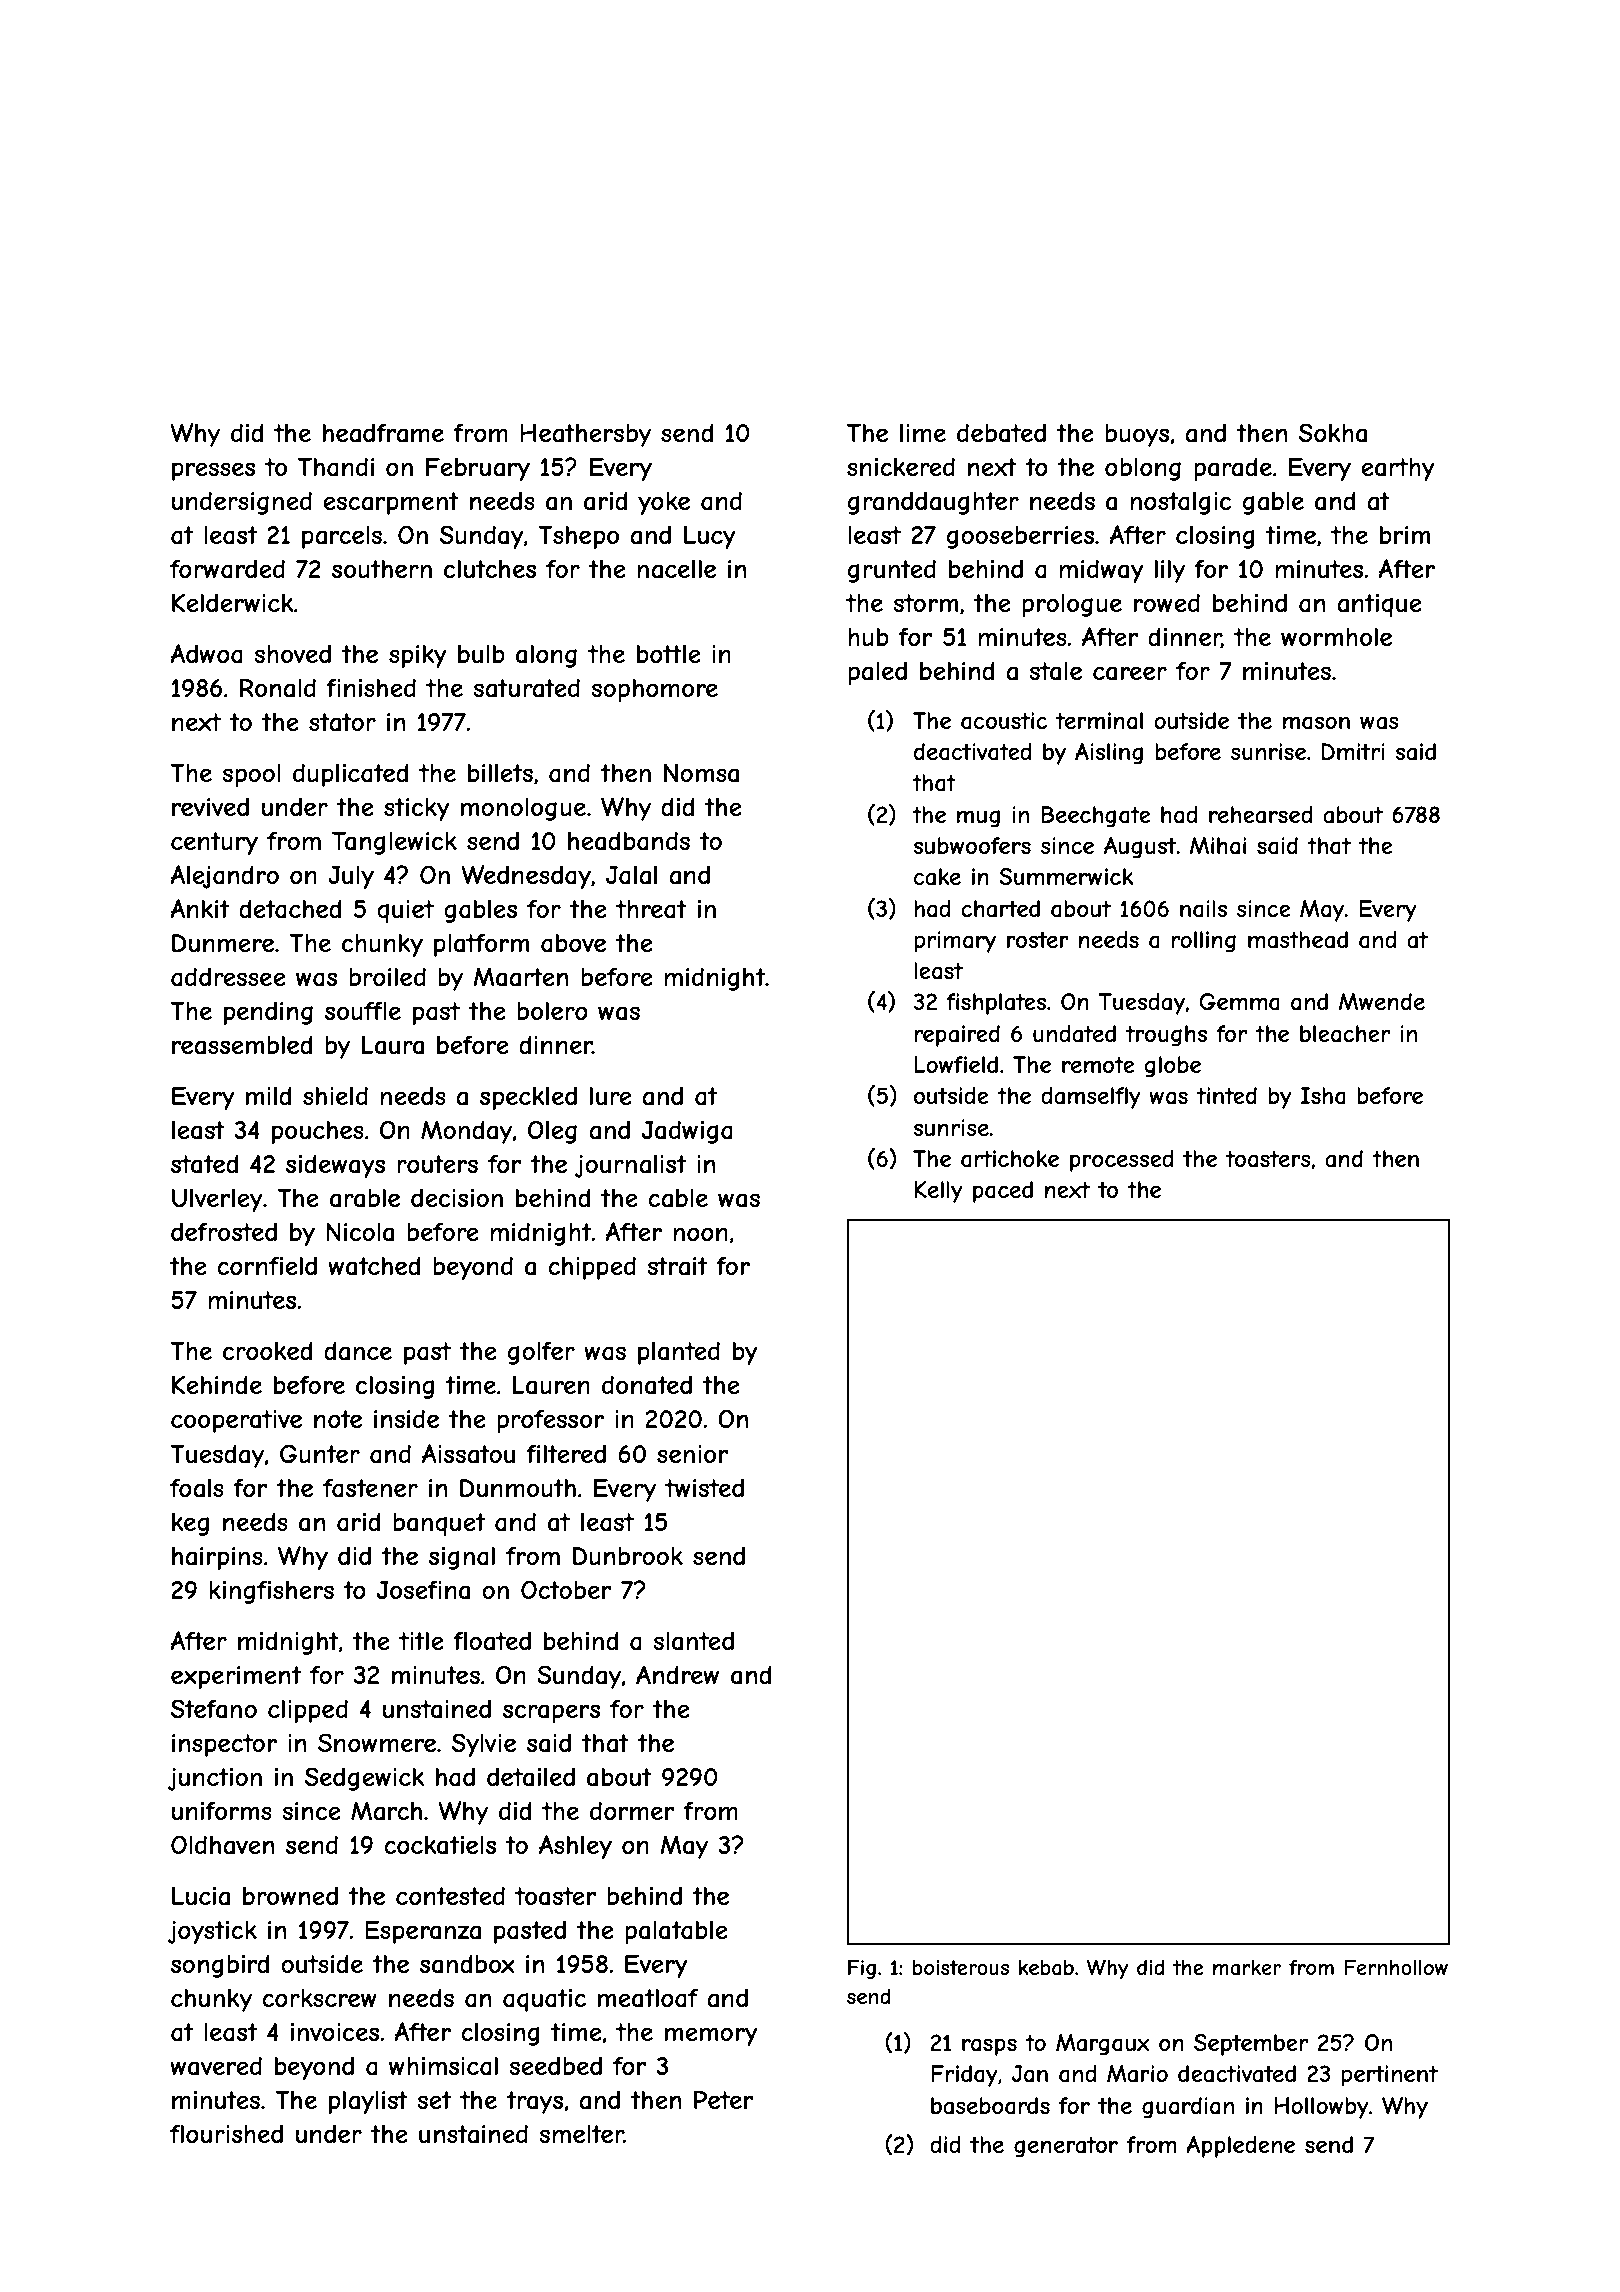 The width and height of the screenshot is (1620, 2292). I want to click on sandbox, so click(467, 1964).
